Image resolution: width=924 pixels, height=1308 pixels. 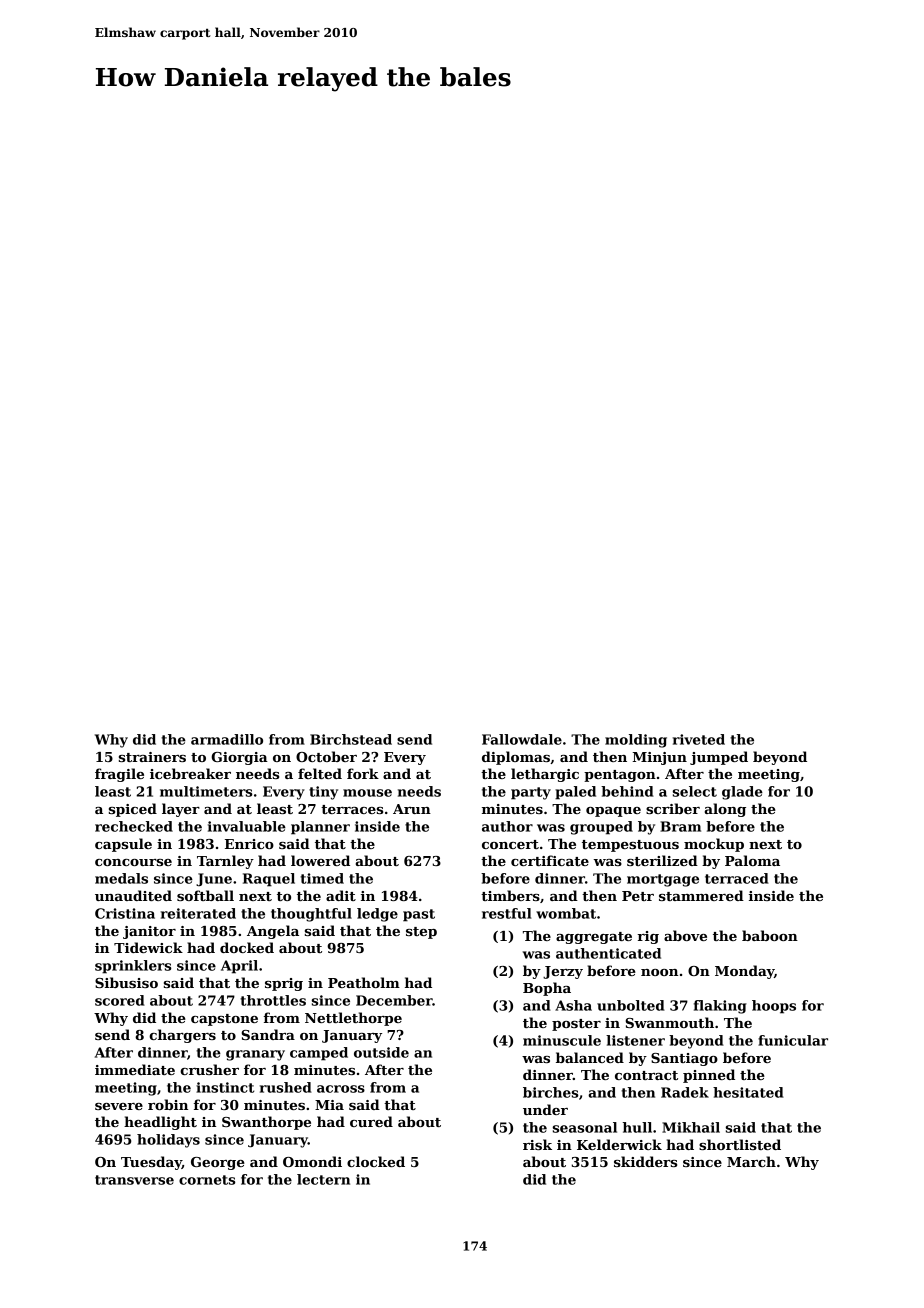 What do you see at coordinates (510, 895) in the screenshot?
I see `timbers` at bounding box center [510, 895].
